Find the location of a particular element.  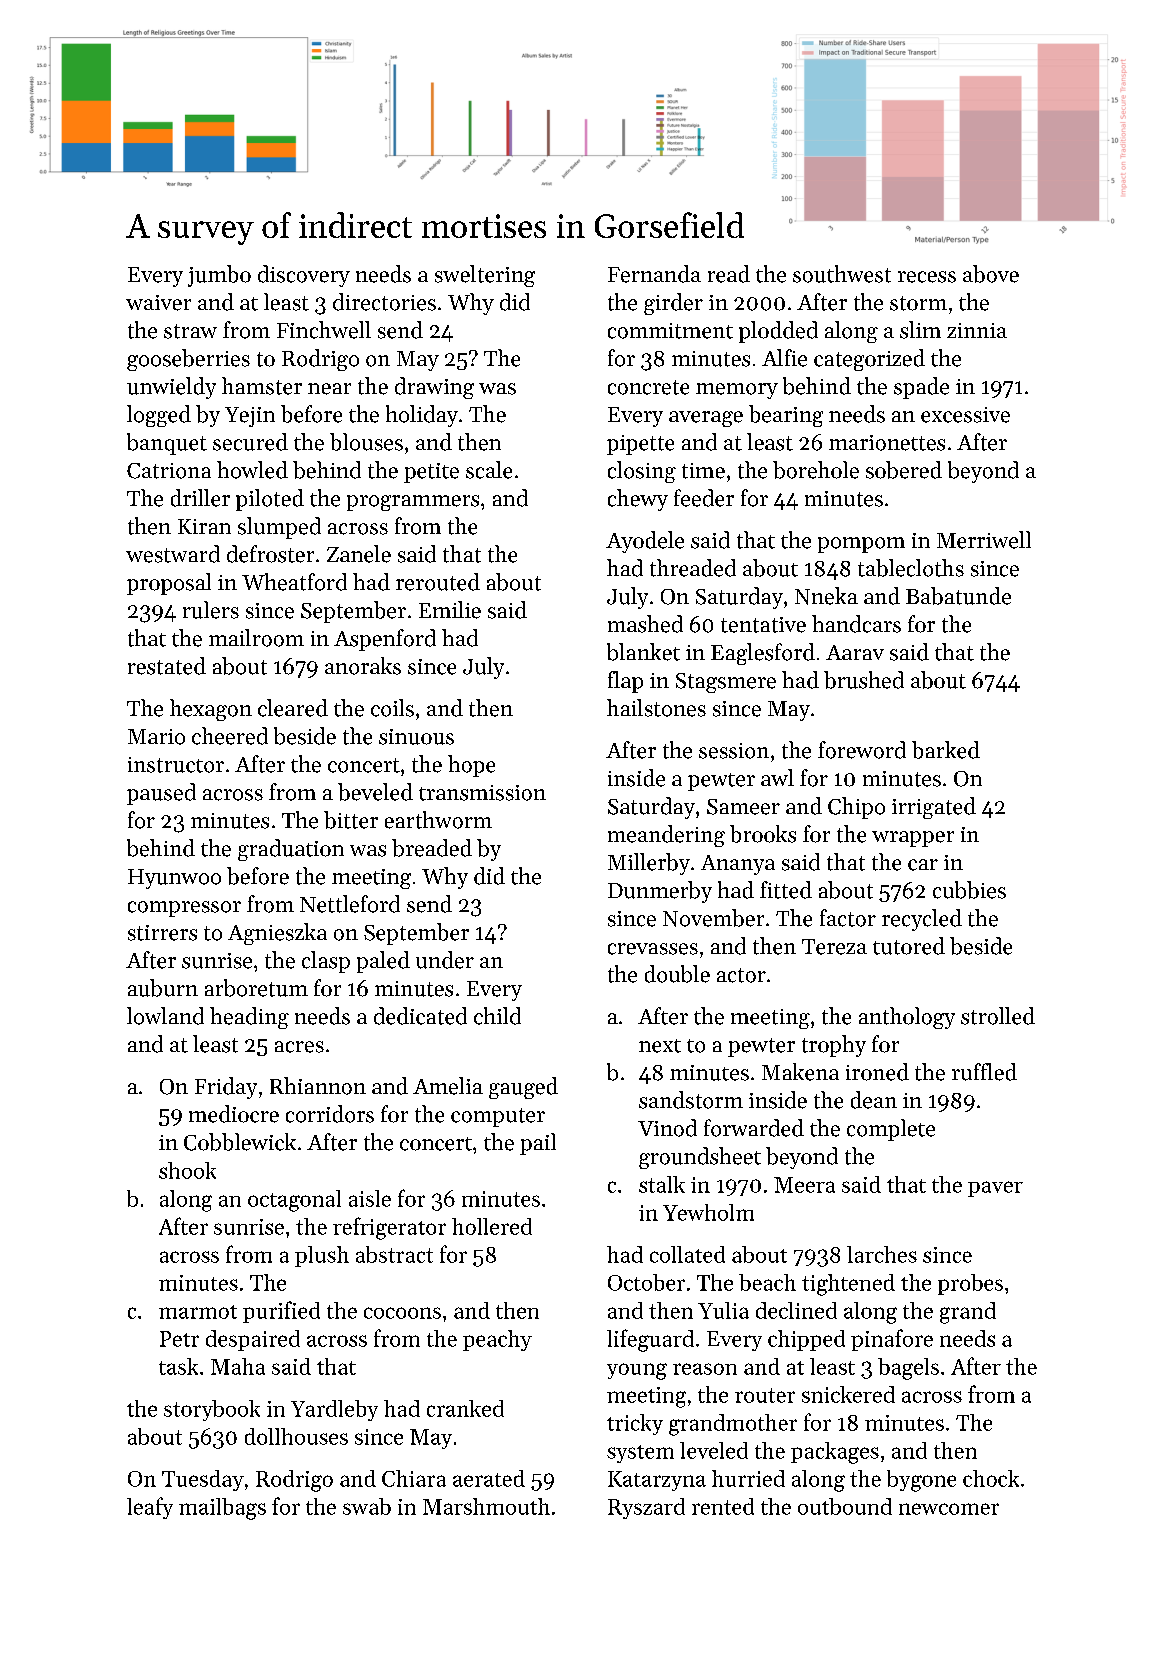

Babatunde is located at coordinates (958, 596).
